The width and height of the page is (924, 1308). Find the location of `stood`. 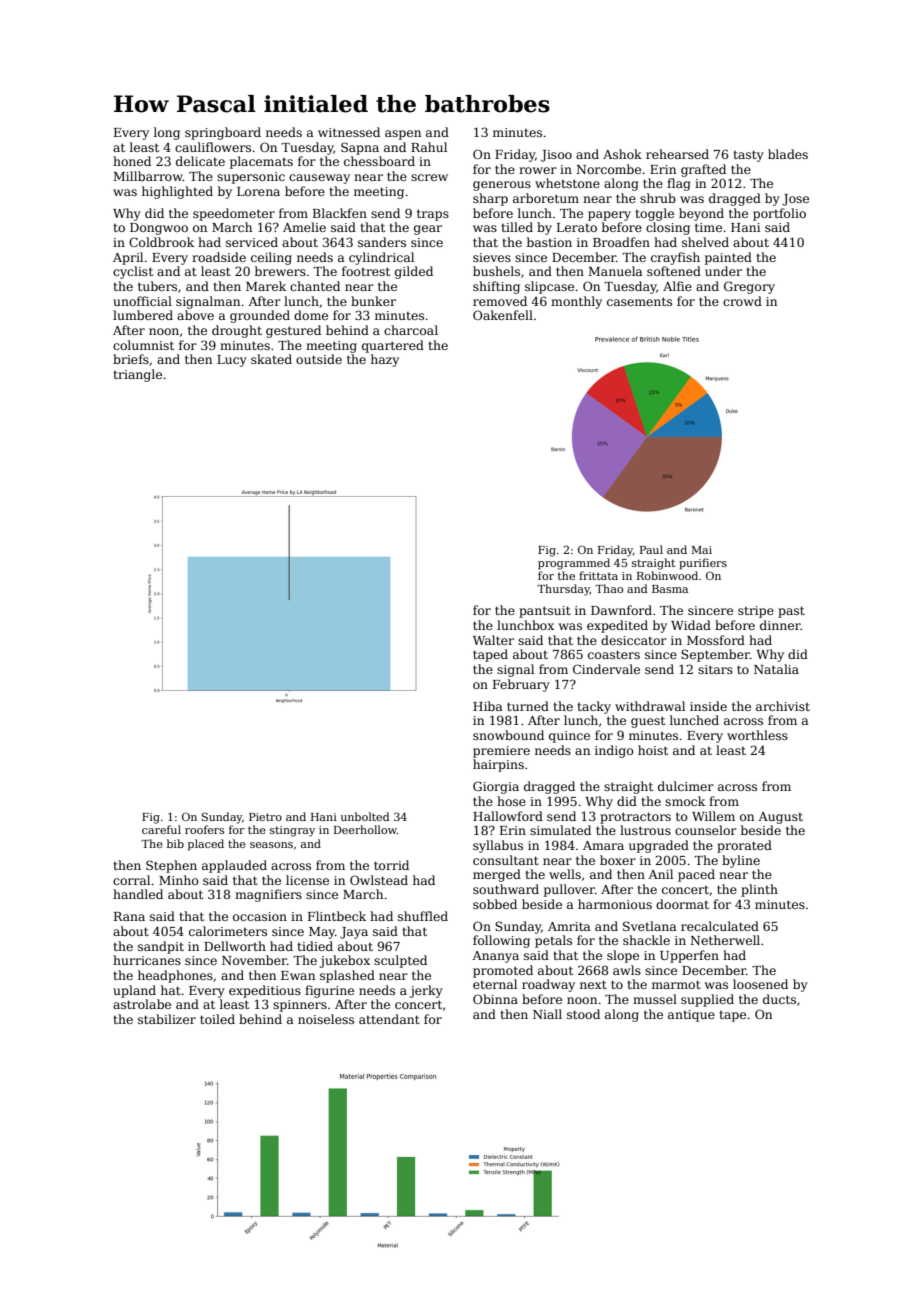

stood is located at coordinates (583, 1014).
